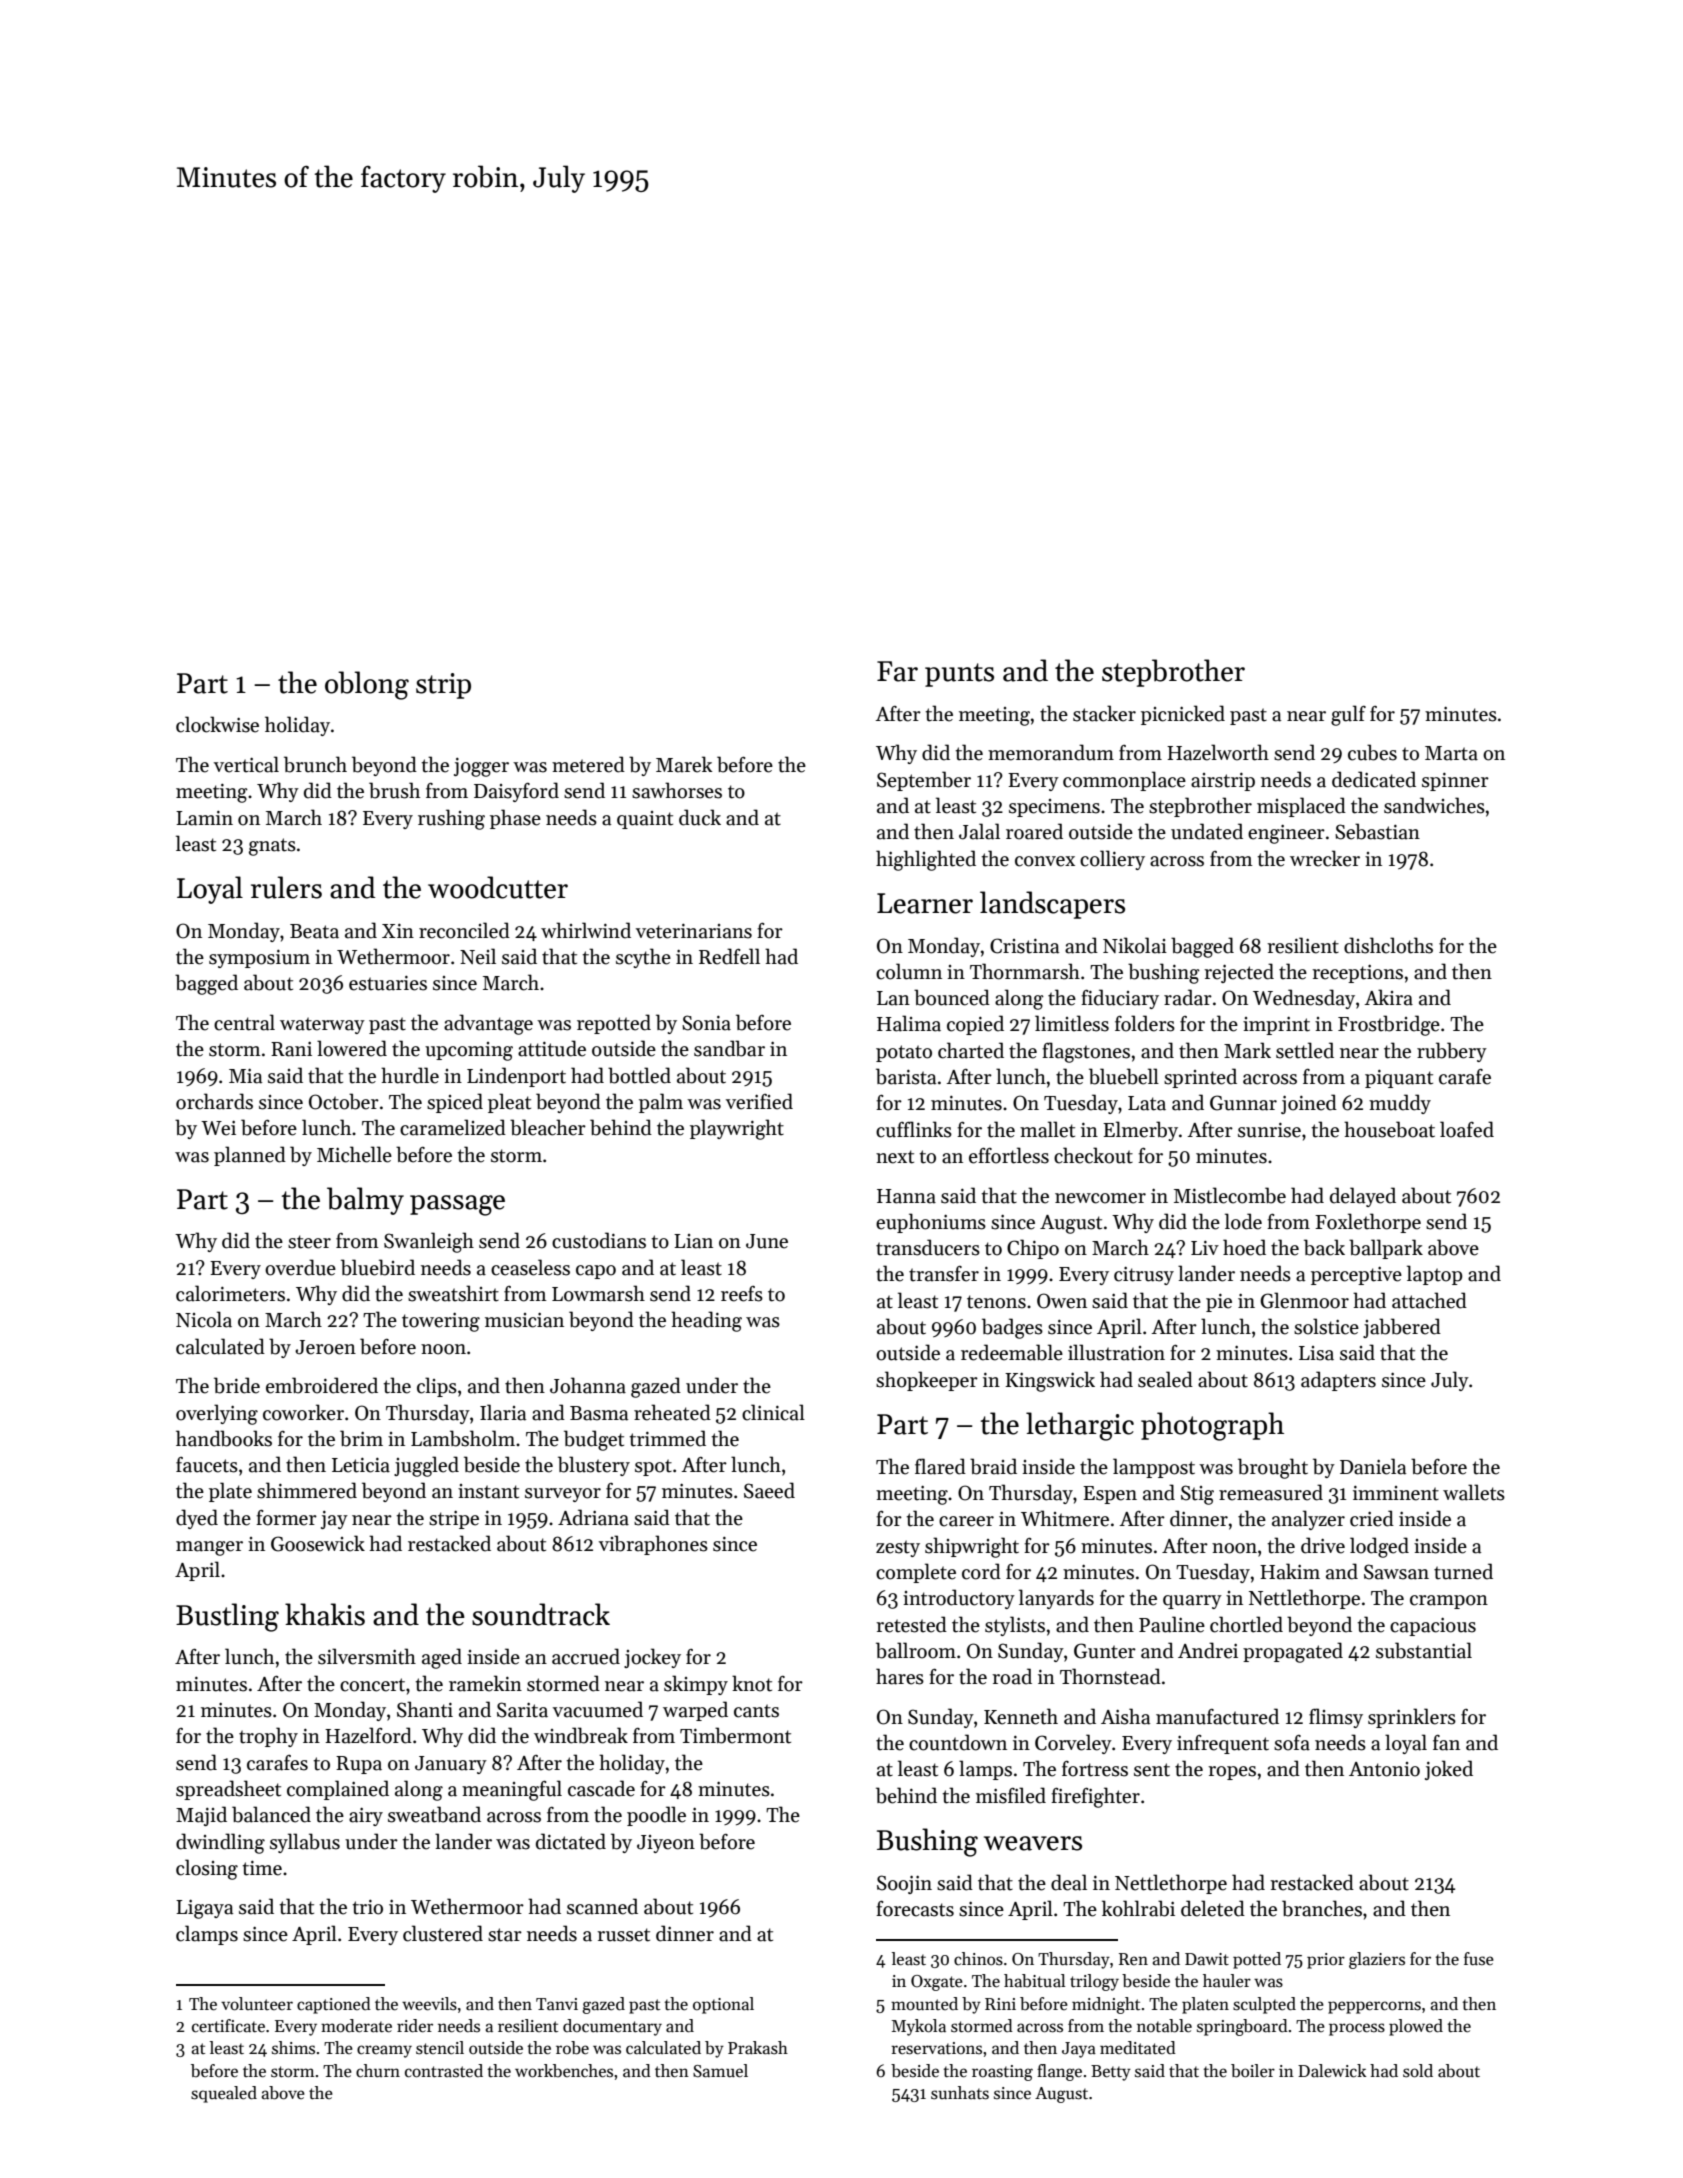 Image resolution: width=1683 pixels, height=2178 pixels. Describe the element at coordinates (204, 1319) in the page. I see `Nicola` at that location.
